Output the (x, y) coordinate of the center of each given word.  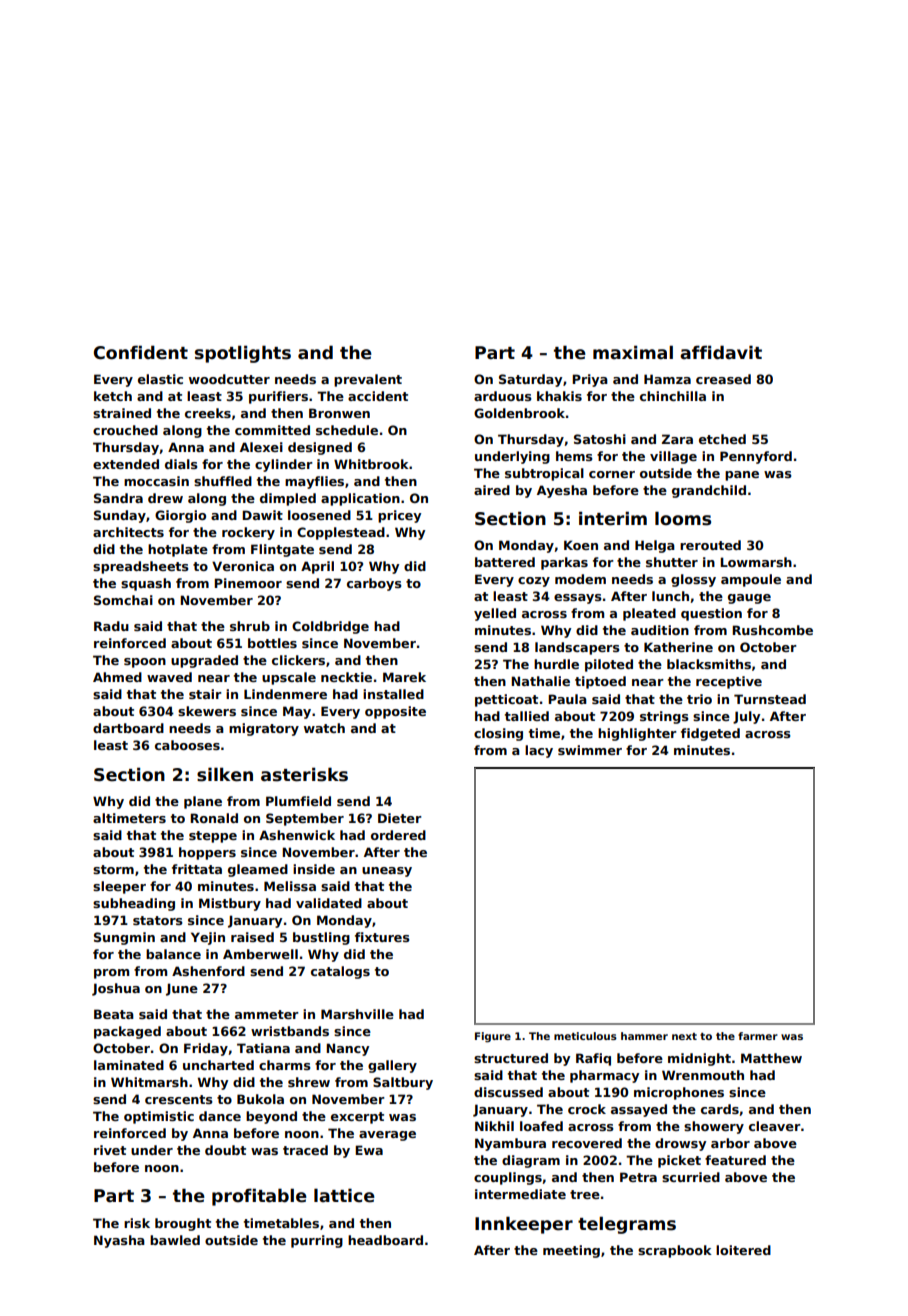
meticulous (585, 1036)
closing (498, 734)
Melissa (290, 886)
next (684, 1036)
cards (720, 1109)
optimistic (159, 1117)
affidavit (721, 352)
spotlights (243, 354)
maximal (633, 352)
